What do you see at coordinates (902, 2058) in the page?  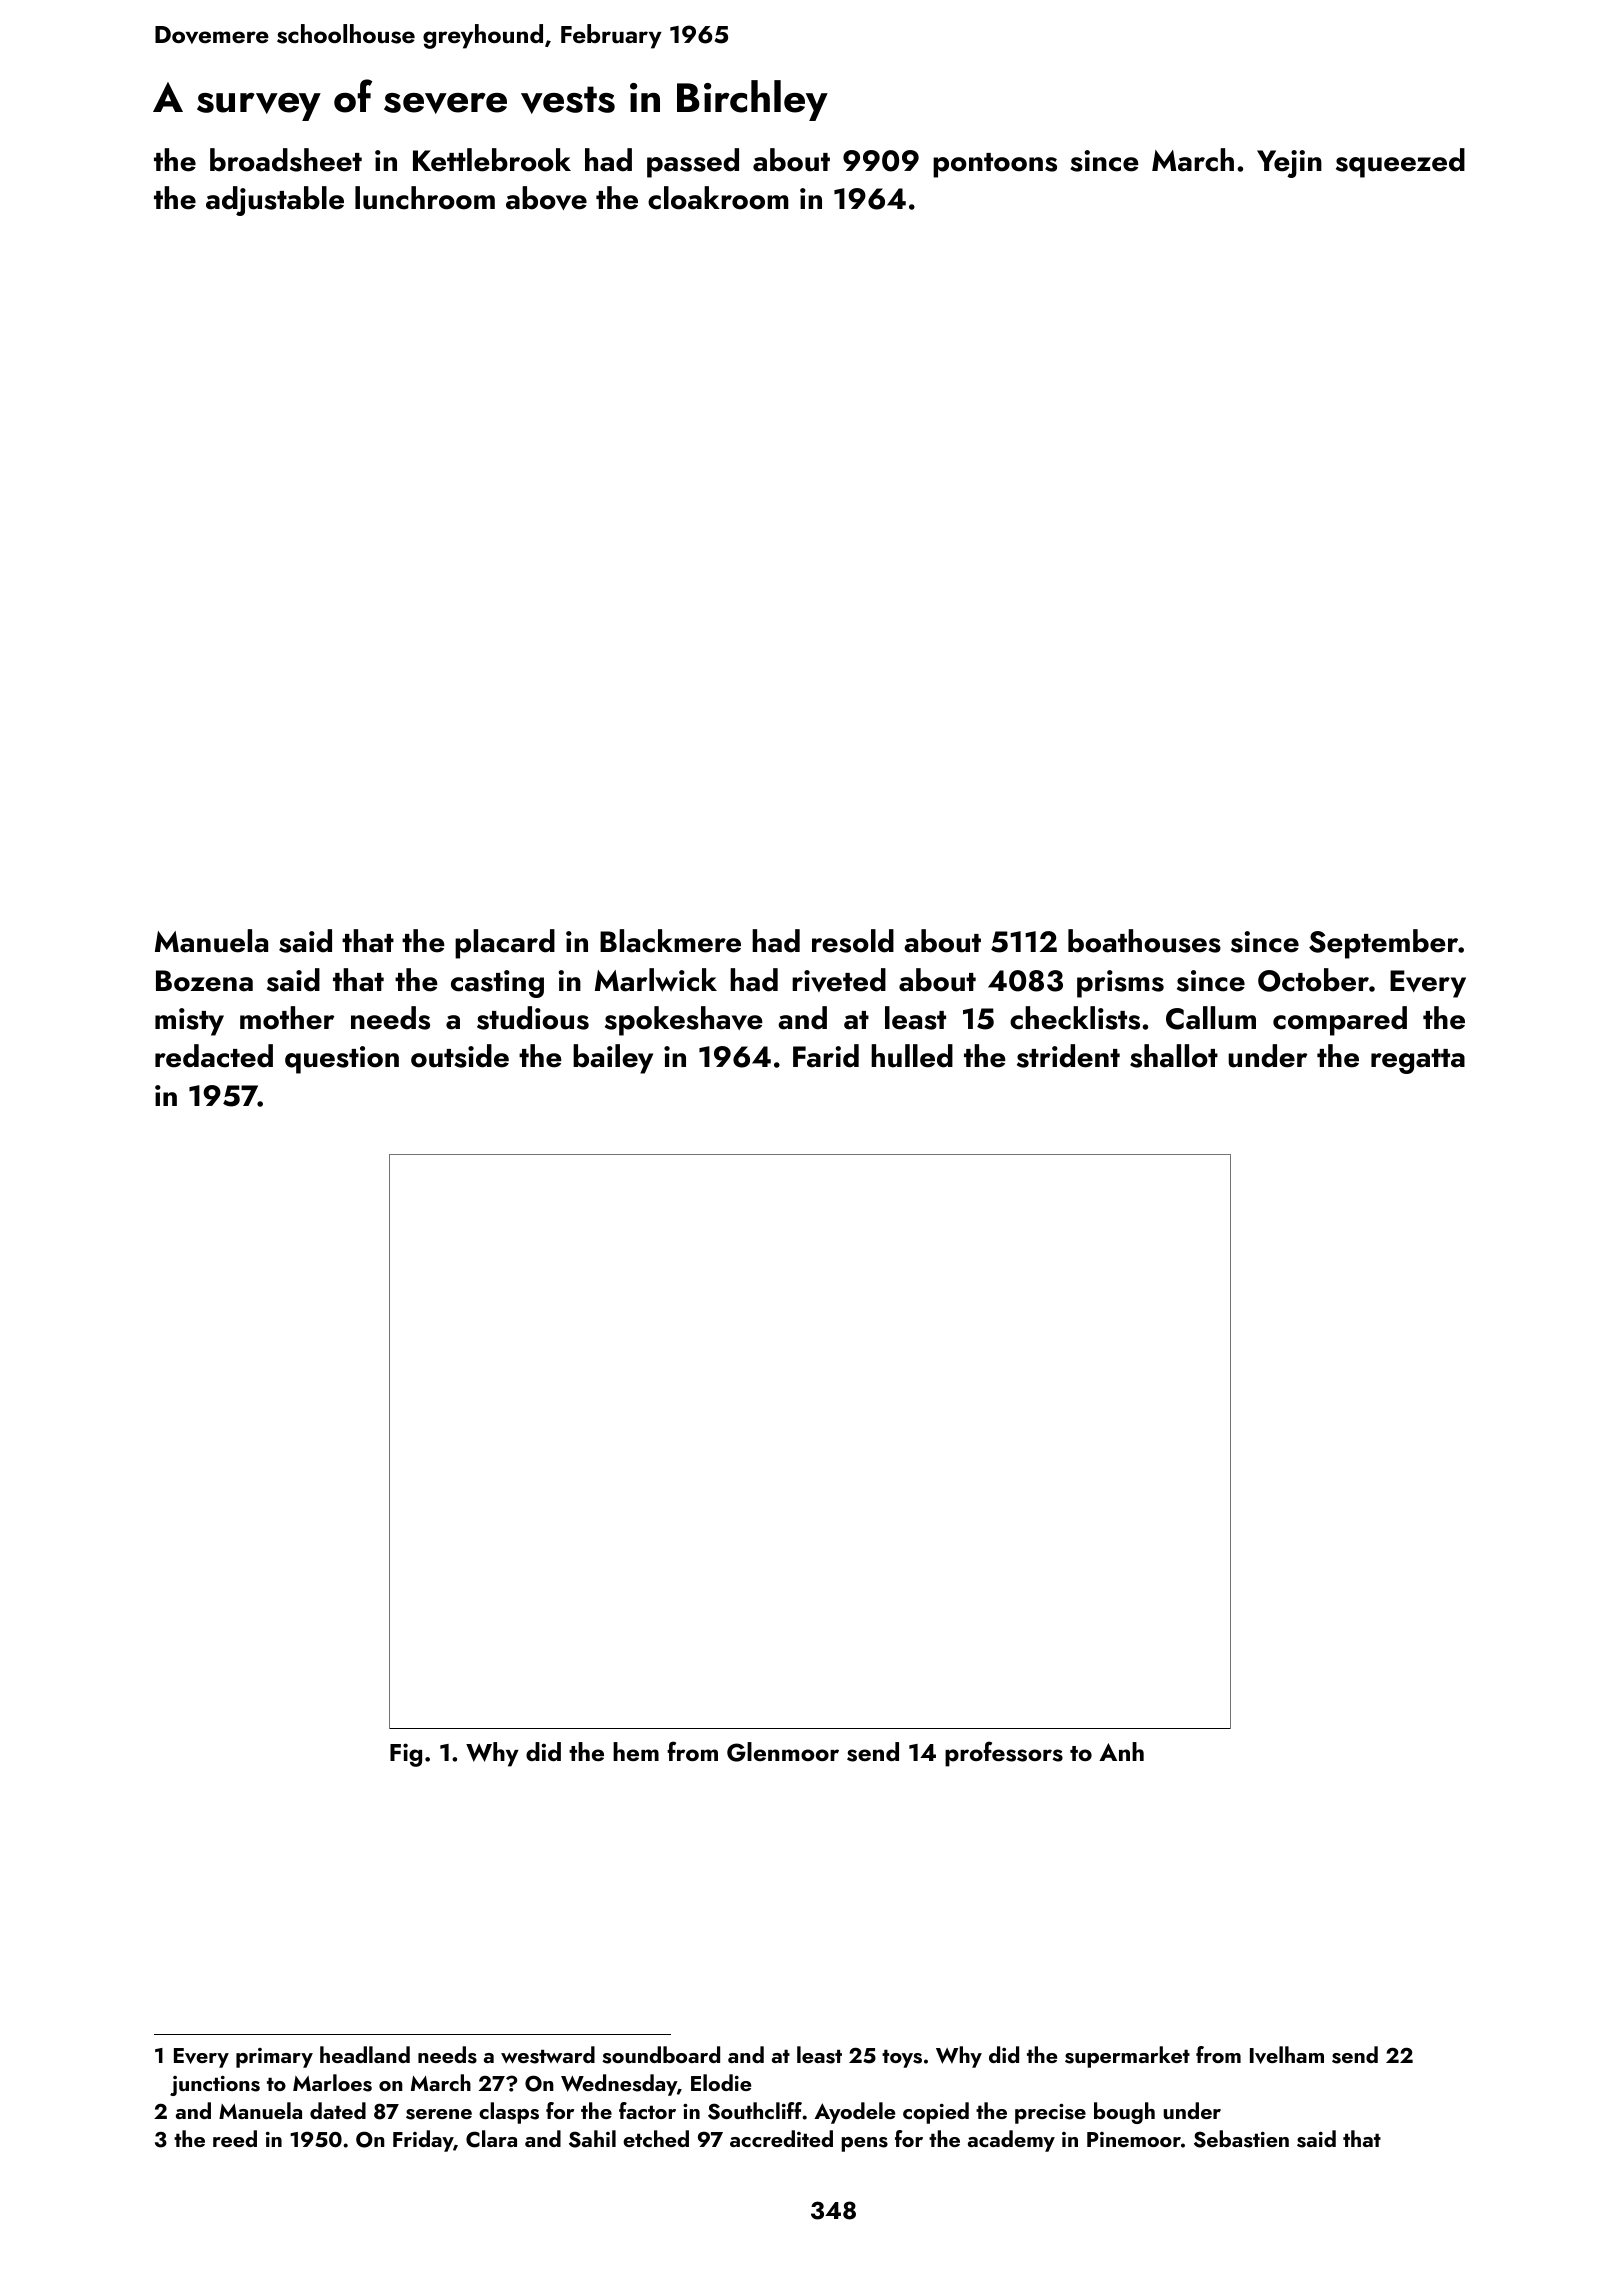 I see `toys` at bounding box center [902, 2058].
